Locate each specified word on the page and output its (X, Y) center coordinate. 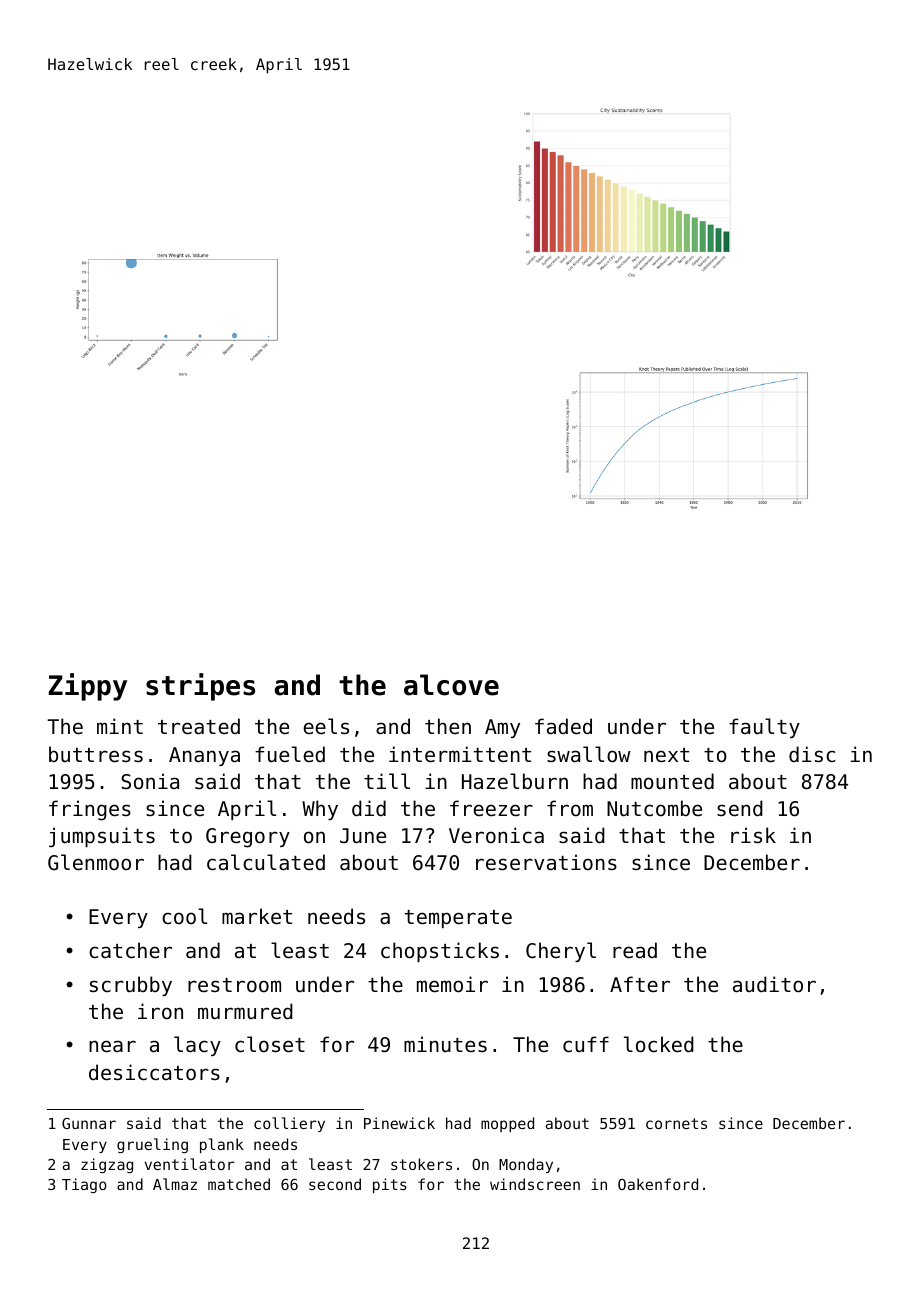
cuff (586, 1044)
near (112, 1046)
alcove (451, 685)
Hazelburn (515, 781)
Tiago (84, 1185)
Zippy (87, 687)
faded (563, 726)
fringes (90, 810)
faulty (764, 728)
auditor (774, 984)
